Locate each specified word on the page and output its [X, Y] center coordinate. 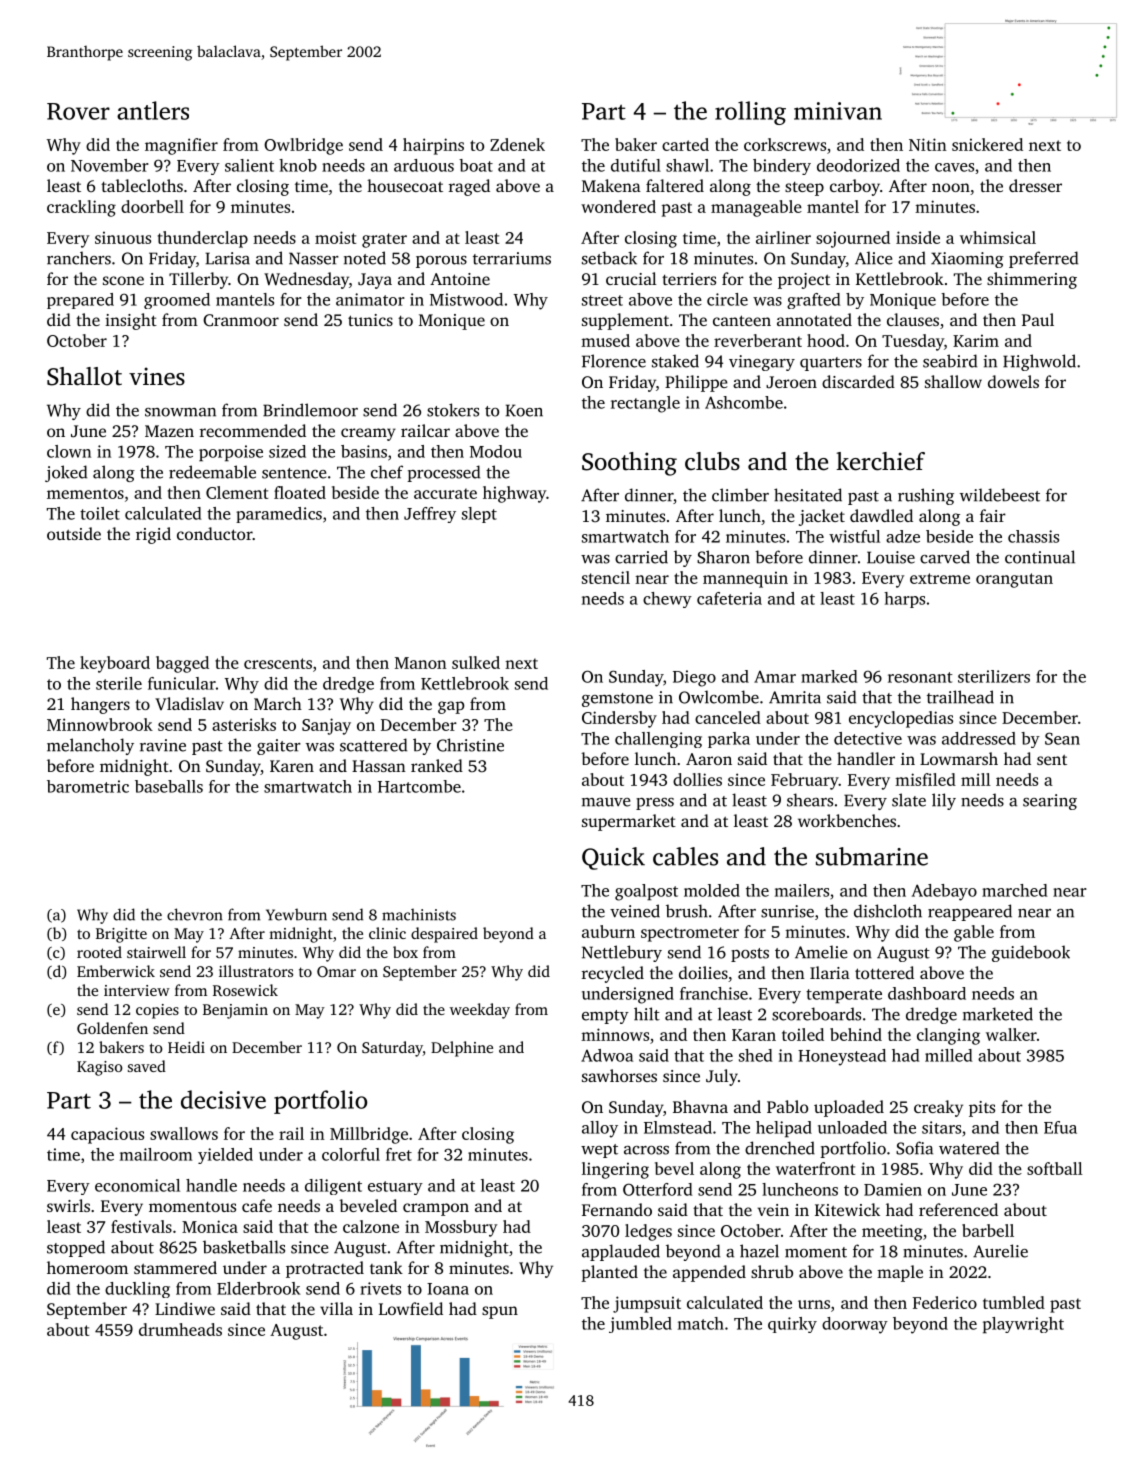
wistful [854, 536]
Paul [1038, 319]
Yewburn [296, 914]
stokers [453, 410]
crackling [81, 208]
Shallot [84, 376]
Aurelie [1000, 1251]
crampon [436, 1209]
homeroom [87, 1267]
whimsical [998, 237]
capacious [107, 1135]
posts [750, 955]
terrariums [512, 258]
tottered [884, 972]
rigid [153, 535]
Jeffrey [430, 515]
